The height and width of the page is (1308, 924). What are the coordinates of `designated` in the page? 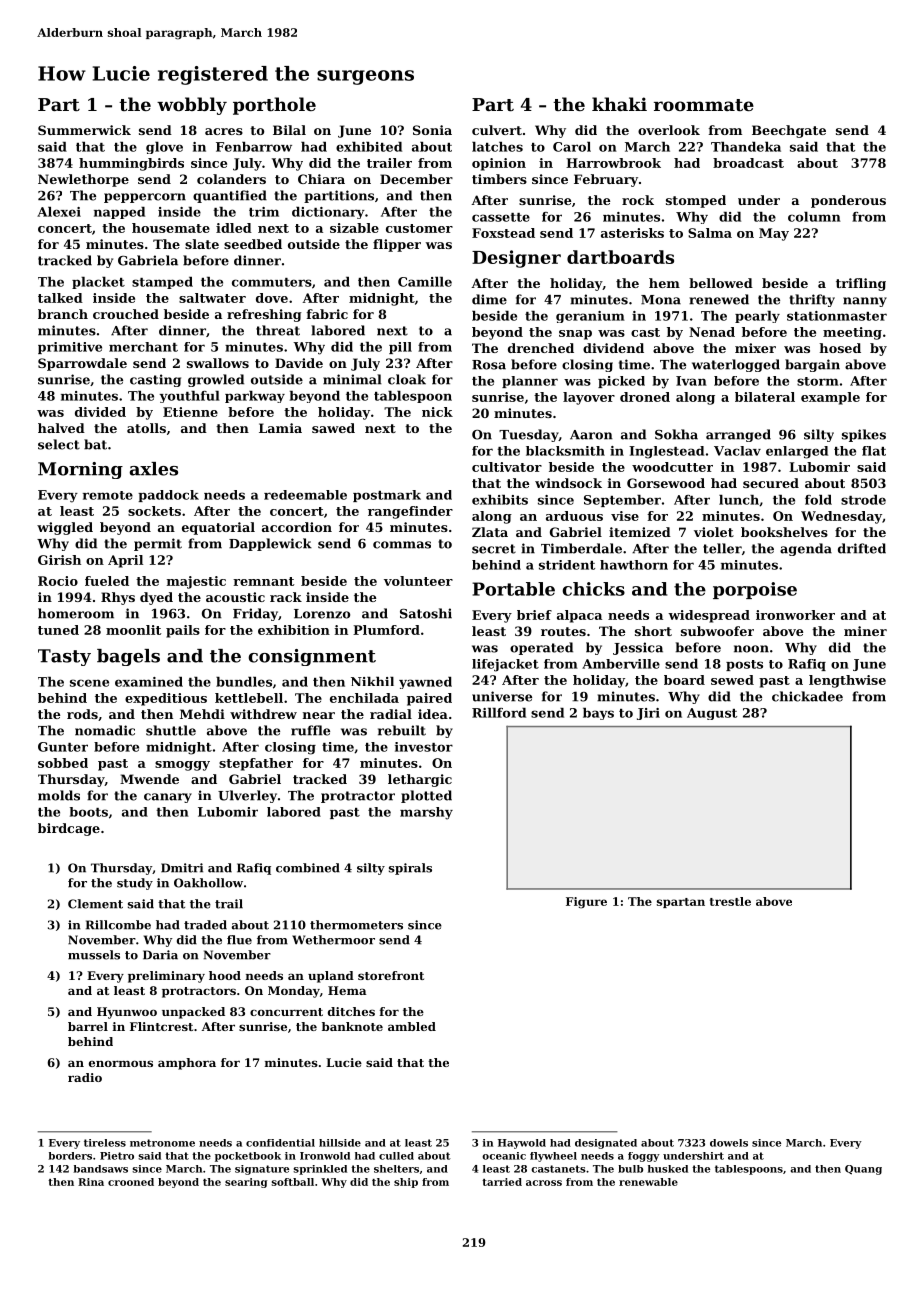 It's located at (606, 1144).
